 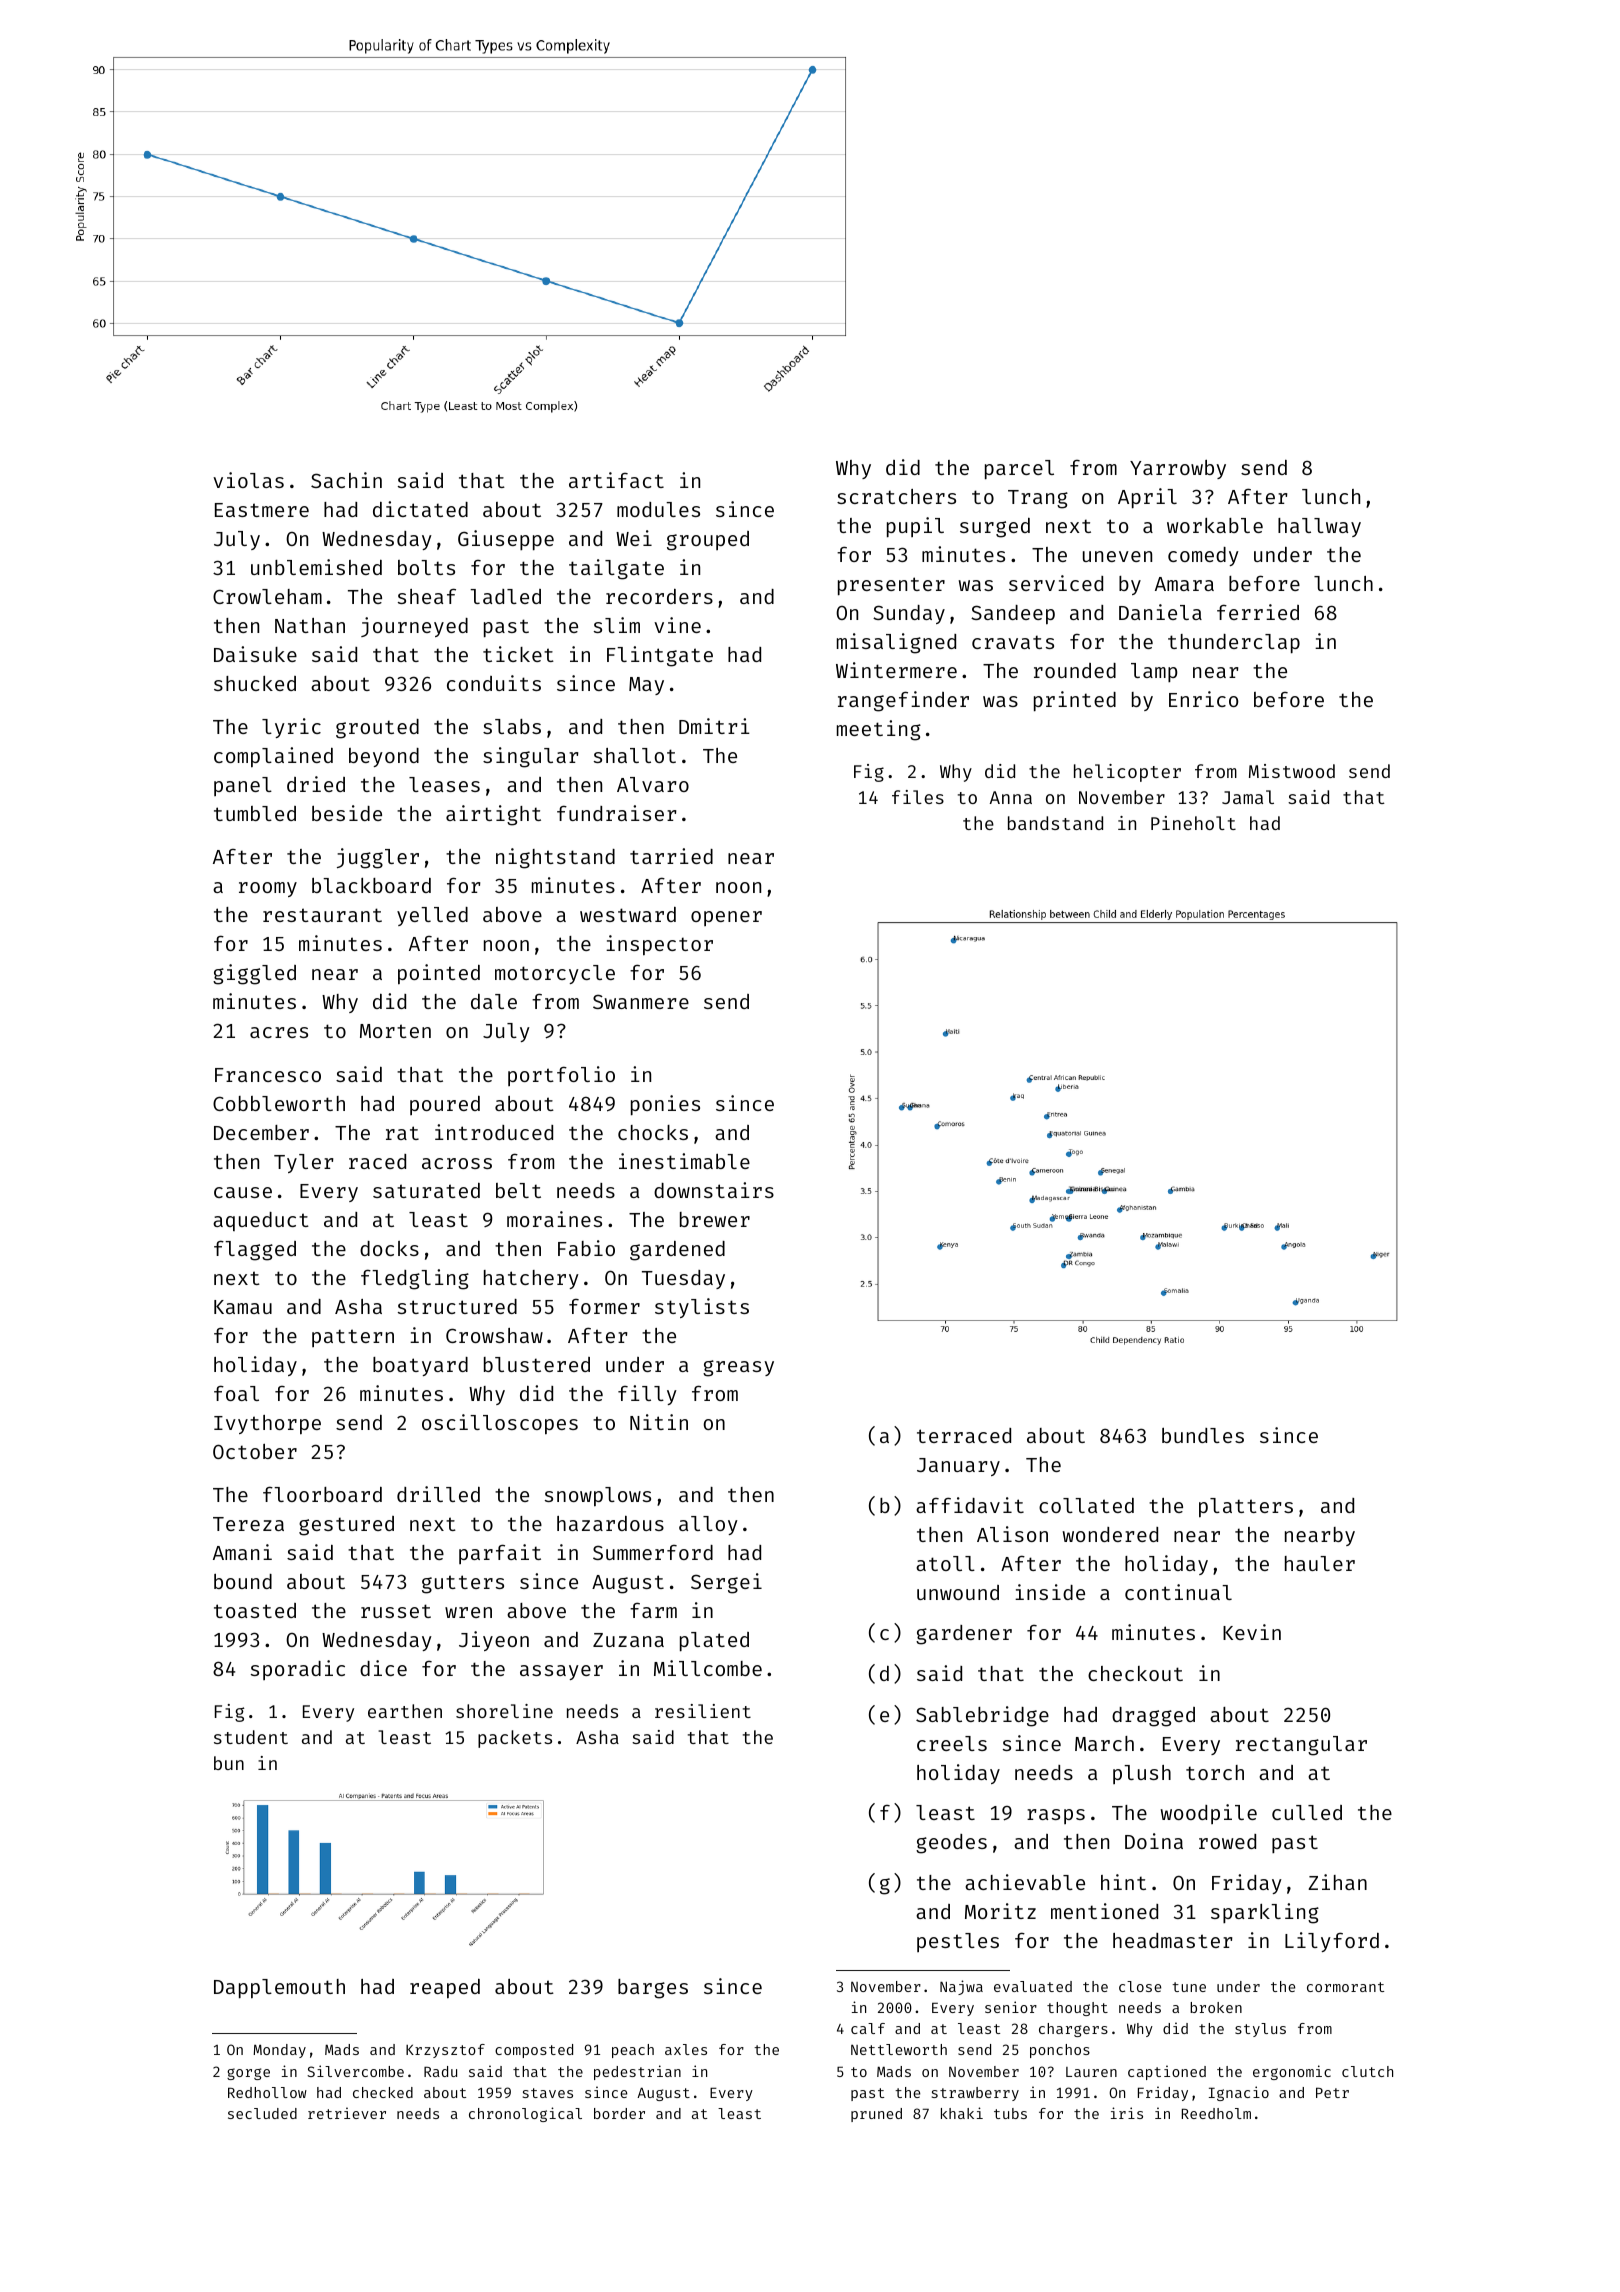 I want to click on hauler, so click(x=1320, y=1563).
